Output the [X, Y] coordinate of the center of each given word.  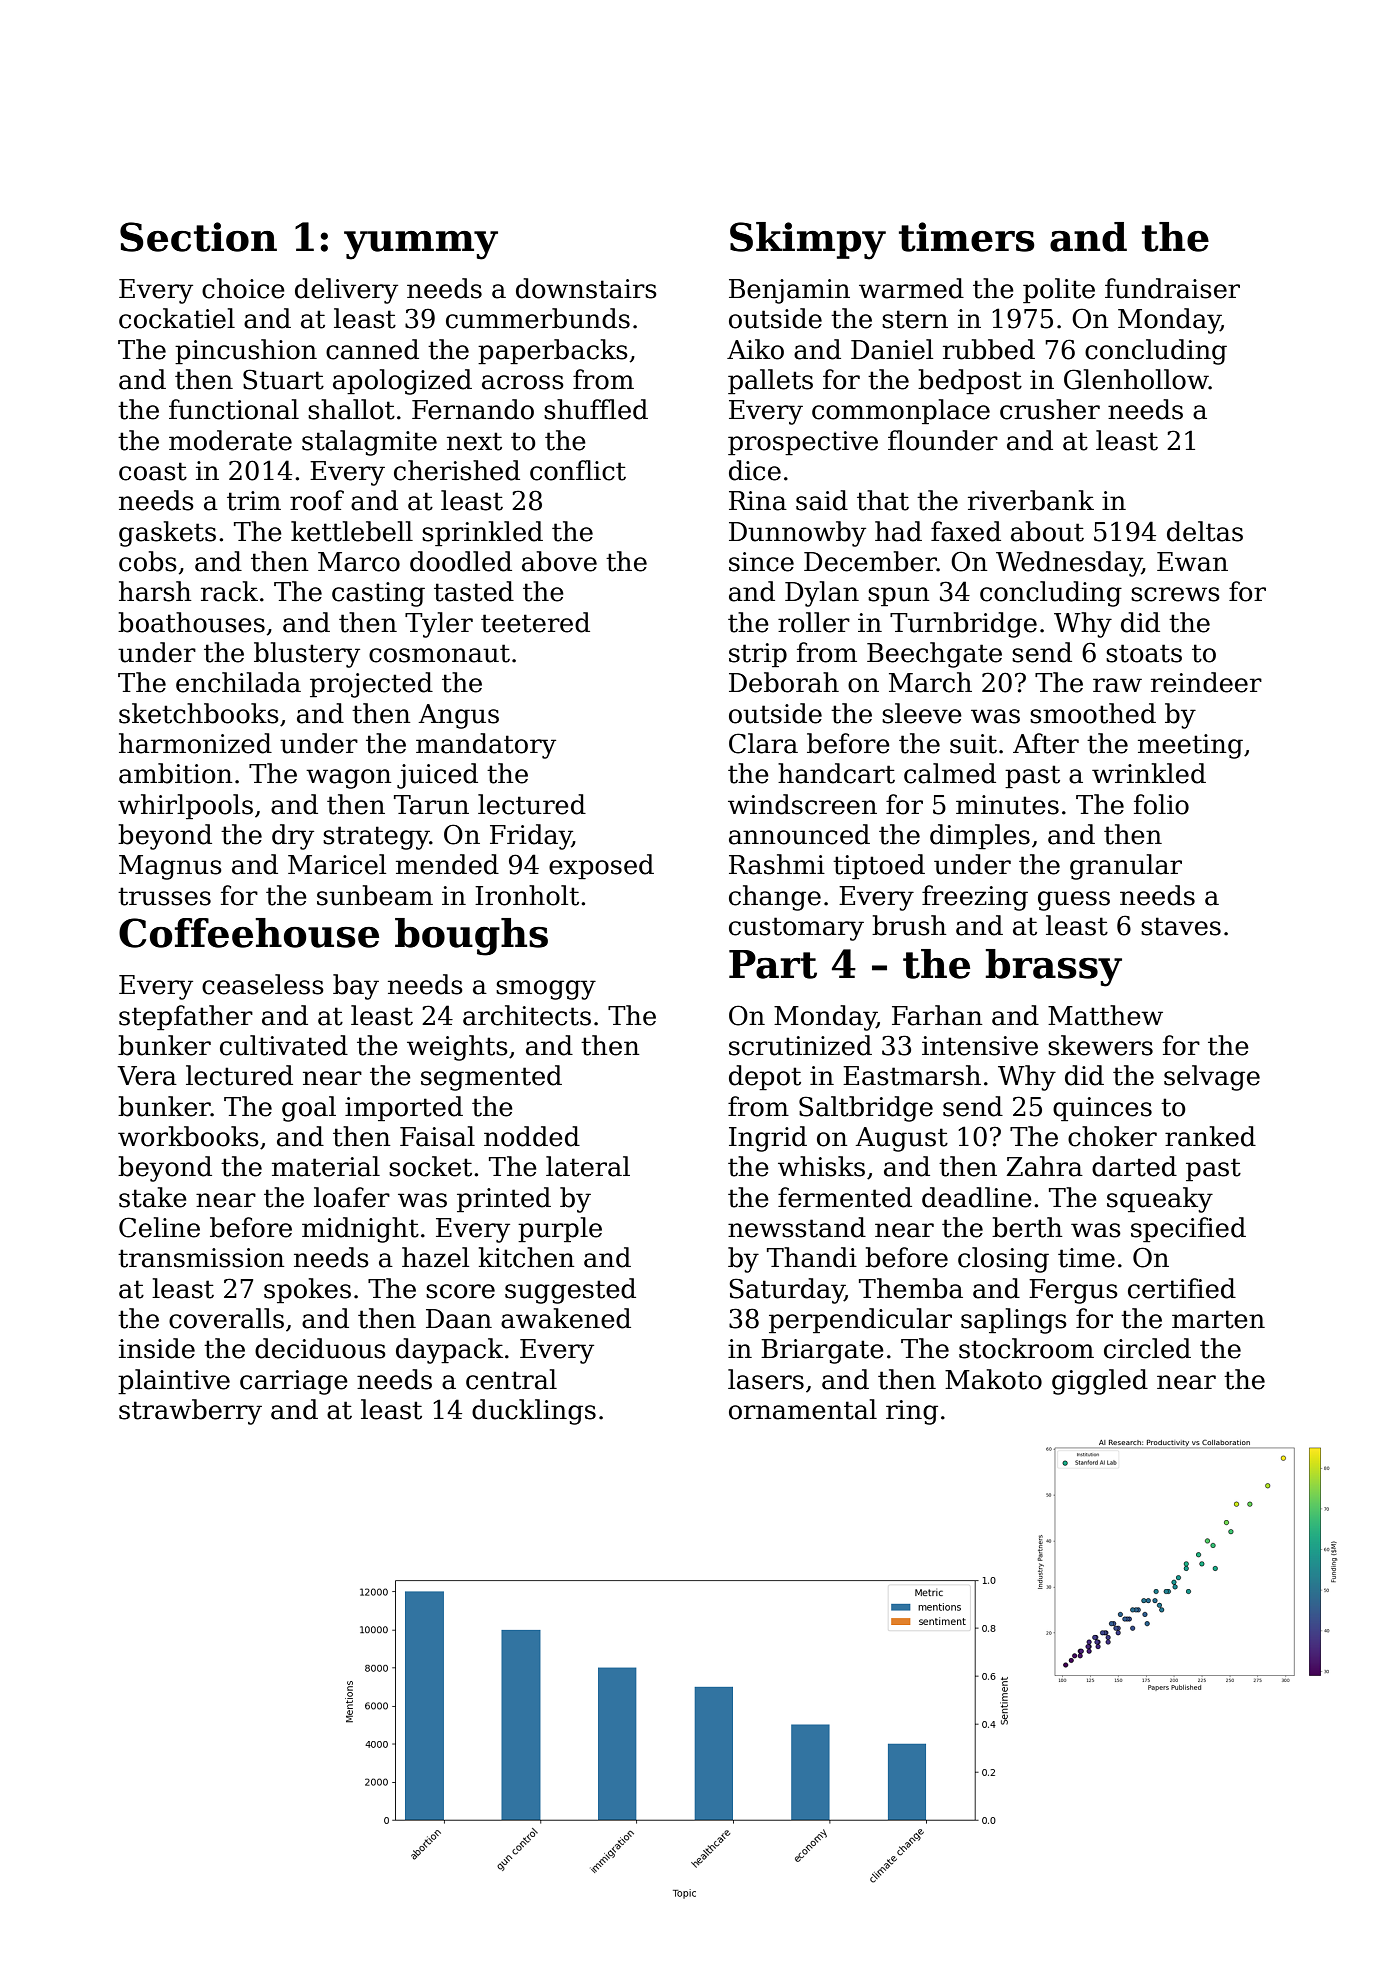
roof [317, 500]
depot [765, 1078]
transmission [201, 1258]
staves [1181, 926]
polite [1059, 291]
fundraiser [1172, 288]
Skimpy [808, 241]
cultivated [284, 1045]
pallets [770, 382]
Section [198, 237]
